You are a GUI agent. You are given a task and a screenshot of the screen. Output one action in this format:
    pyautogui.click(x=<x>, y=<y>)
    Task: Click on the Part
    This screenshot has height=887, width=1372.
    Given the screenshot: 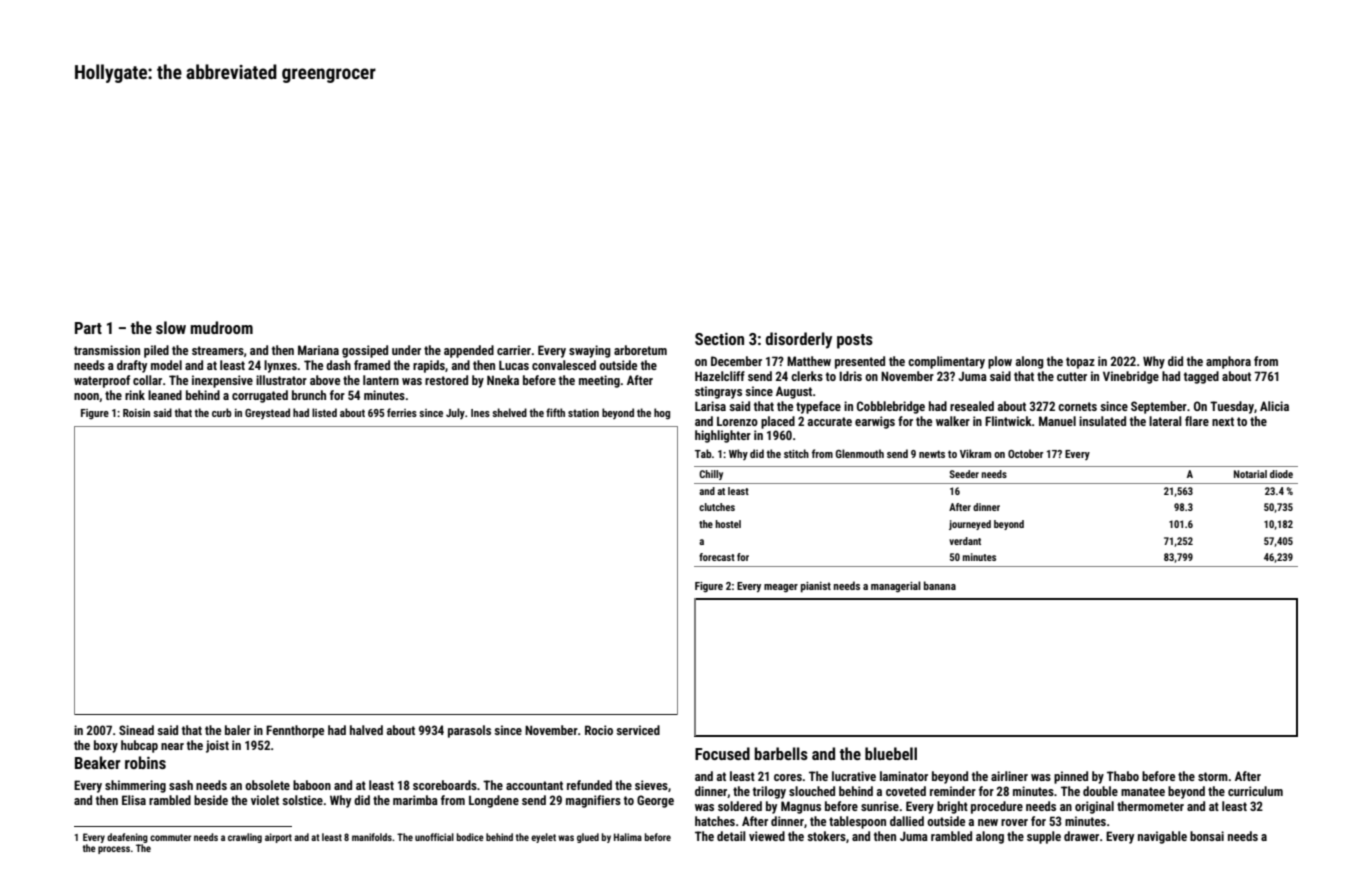 What is the action you would take?
    pyautogui.click(x=88, y=328)
